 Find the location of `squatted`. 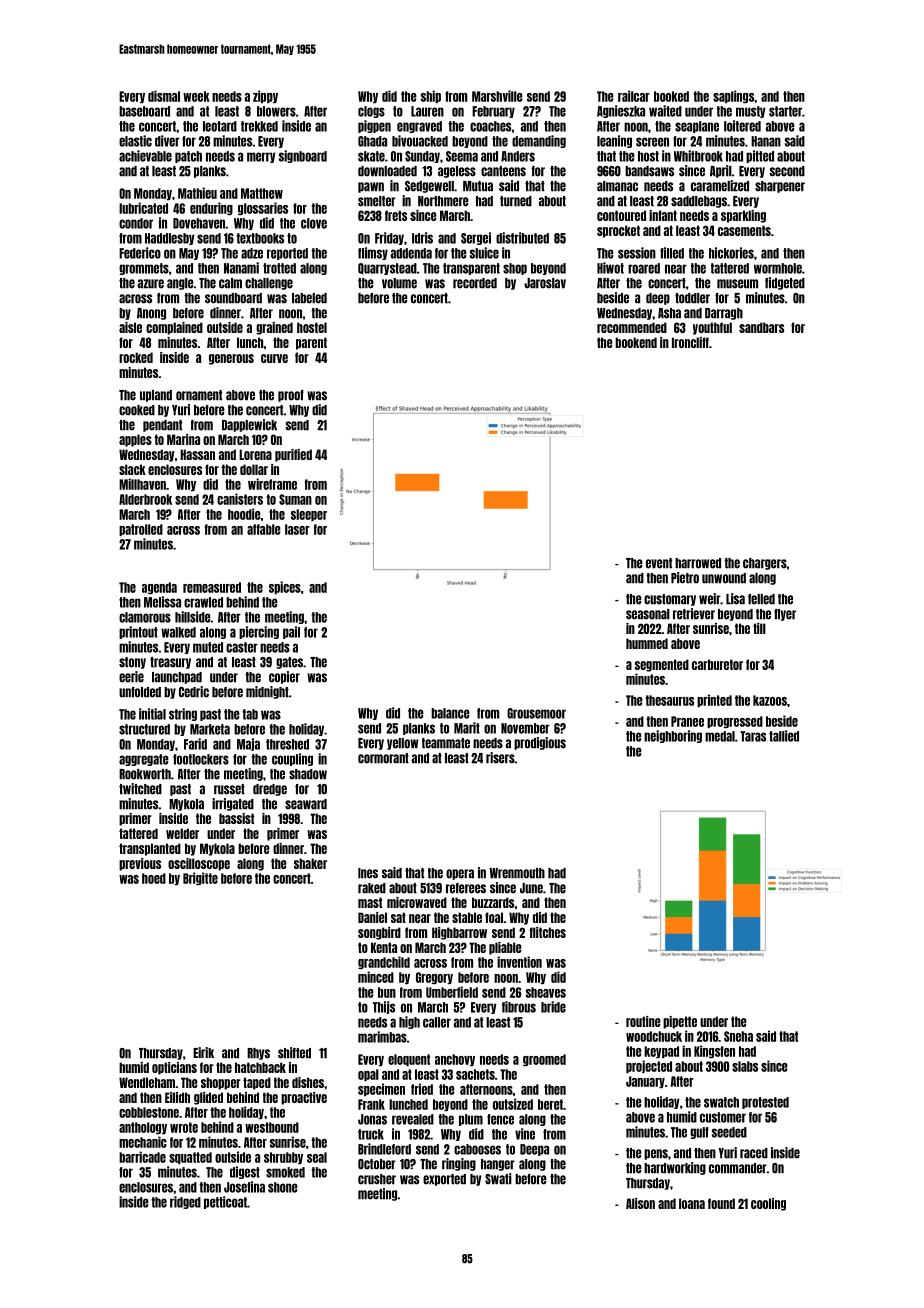

squatted is located at coordinates (190, 1158).
